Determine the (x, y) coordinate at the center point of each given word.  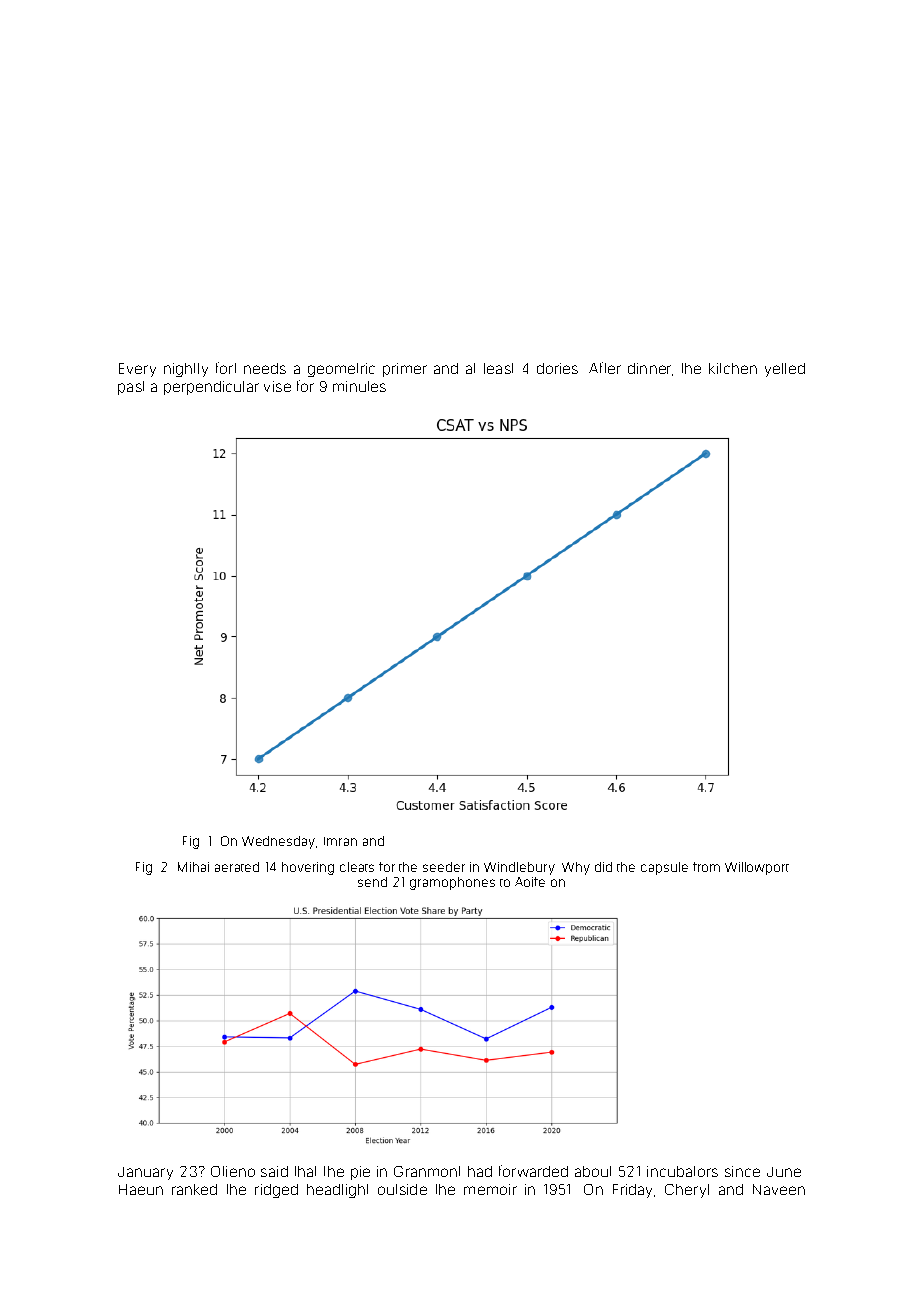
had (480, 1171)
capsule (664, 868)
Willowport (757, 868)
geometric (341, 370)
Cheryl (687, 1191)
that (305, 1171)
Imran (340, 841)
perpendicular (211, 388)
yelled (785, 370)
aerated (237, 867)
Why (576, 868)
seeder (444, 867)
